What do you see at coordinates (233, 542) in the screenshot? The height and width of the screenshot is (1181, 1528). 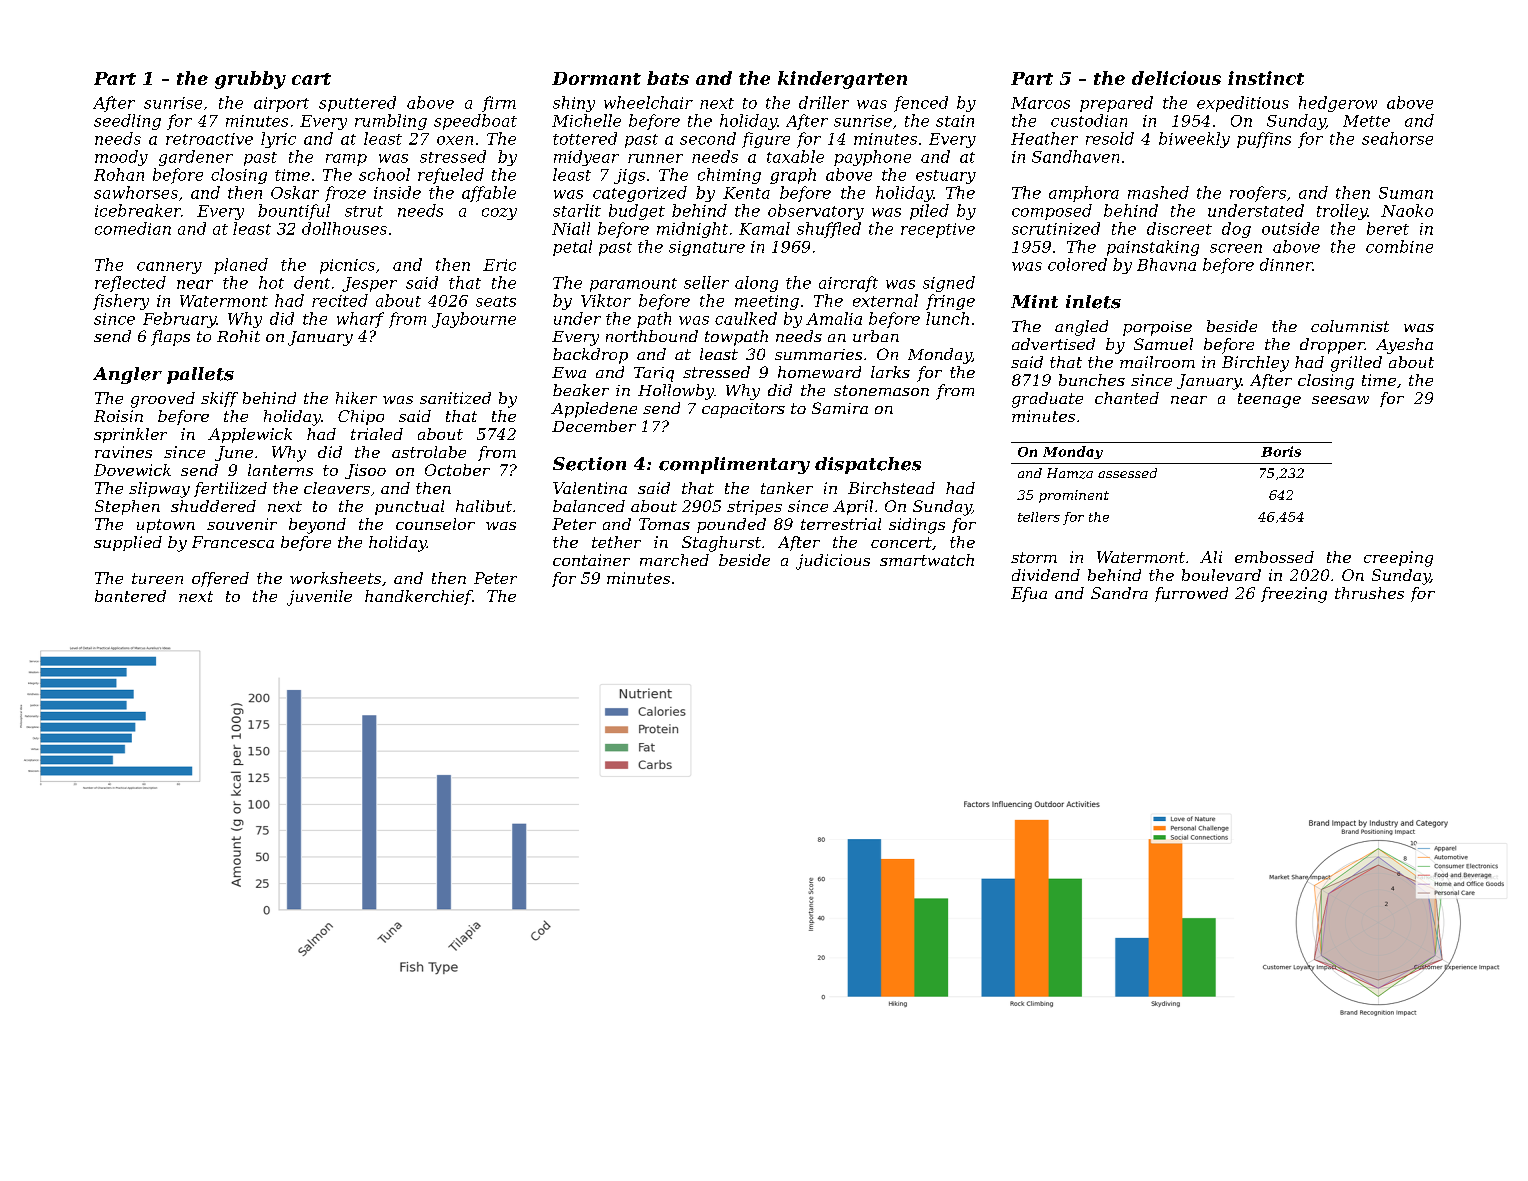 I see `Francesca` at bounding box center [233, 542].
